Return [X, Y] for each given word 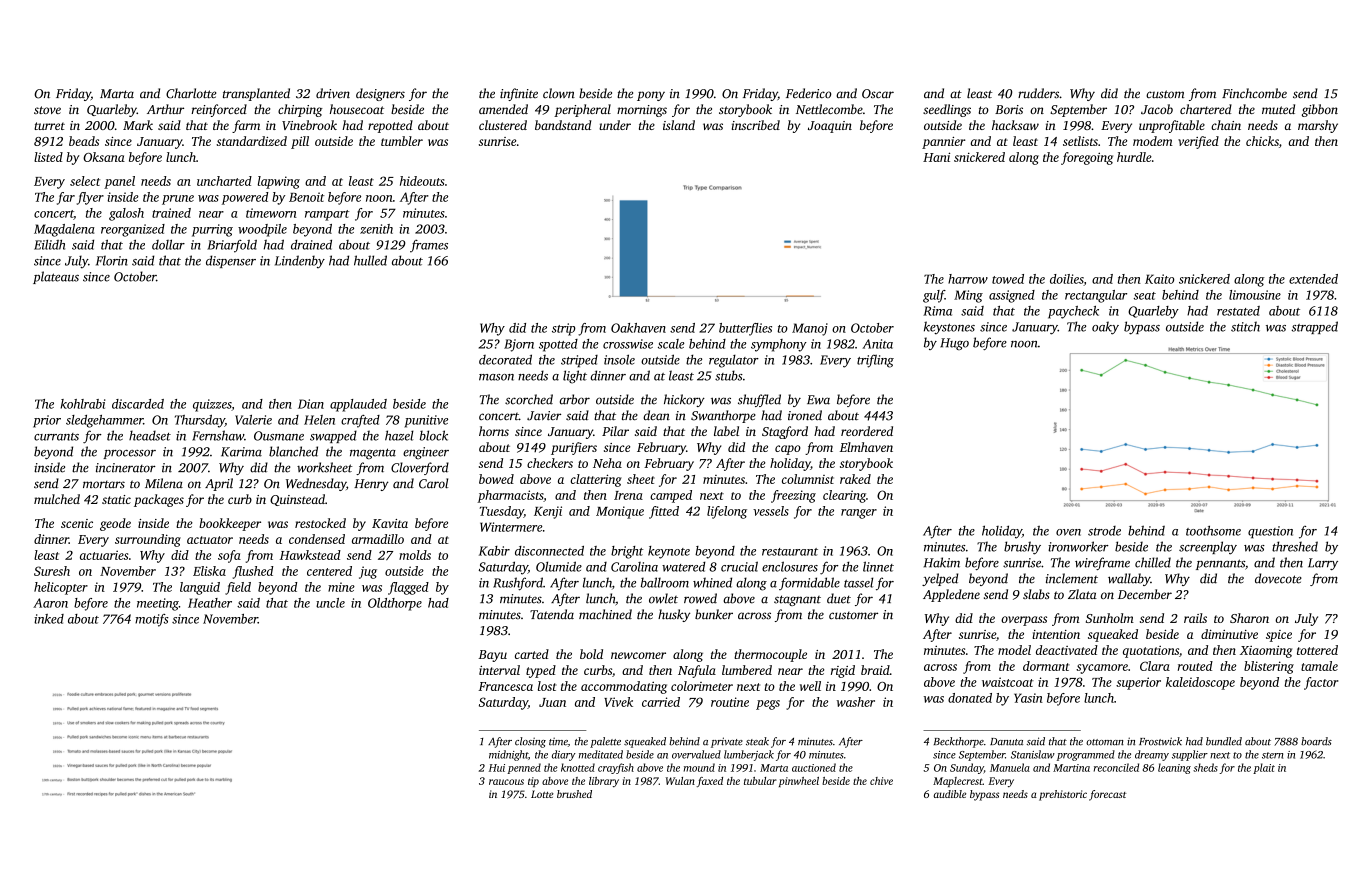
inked [49, 619]
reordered [867, 431]
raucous [506, 782]
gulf [934, 296]
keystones [949, 328]
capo [788, 450]
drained [311, 245]
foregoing [1087, 158]
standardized [251, 141]
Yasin [1028, 698]
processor [129, 454]
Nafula [697, 671]
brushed [574, 794]
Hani [936, 157]
